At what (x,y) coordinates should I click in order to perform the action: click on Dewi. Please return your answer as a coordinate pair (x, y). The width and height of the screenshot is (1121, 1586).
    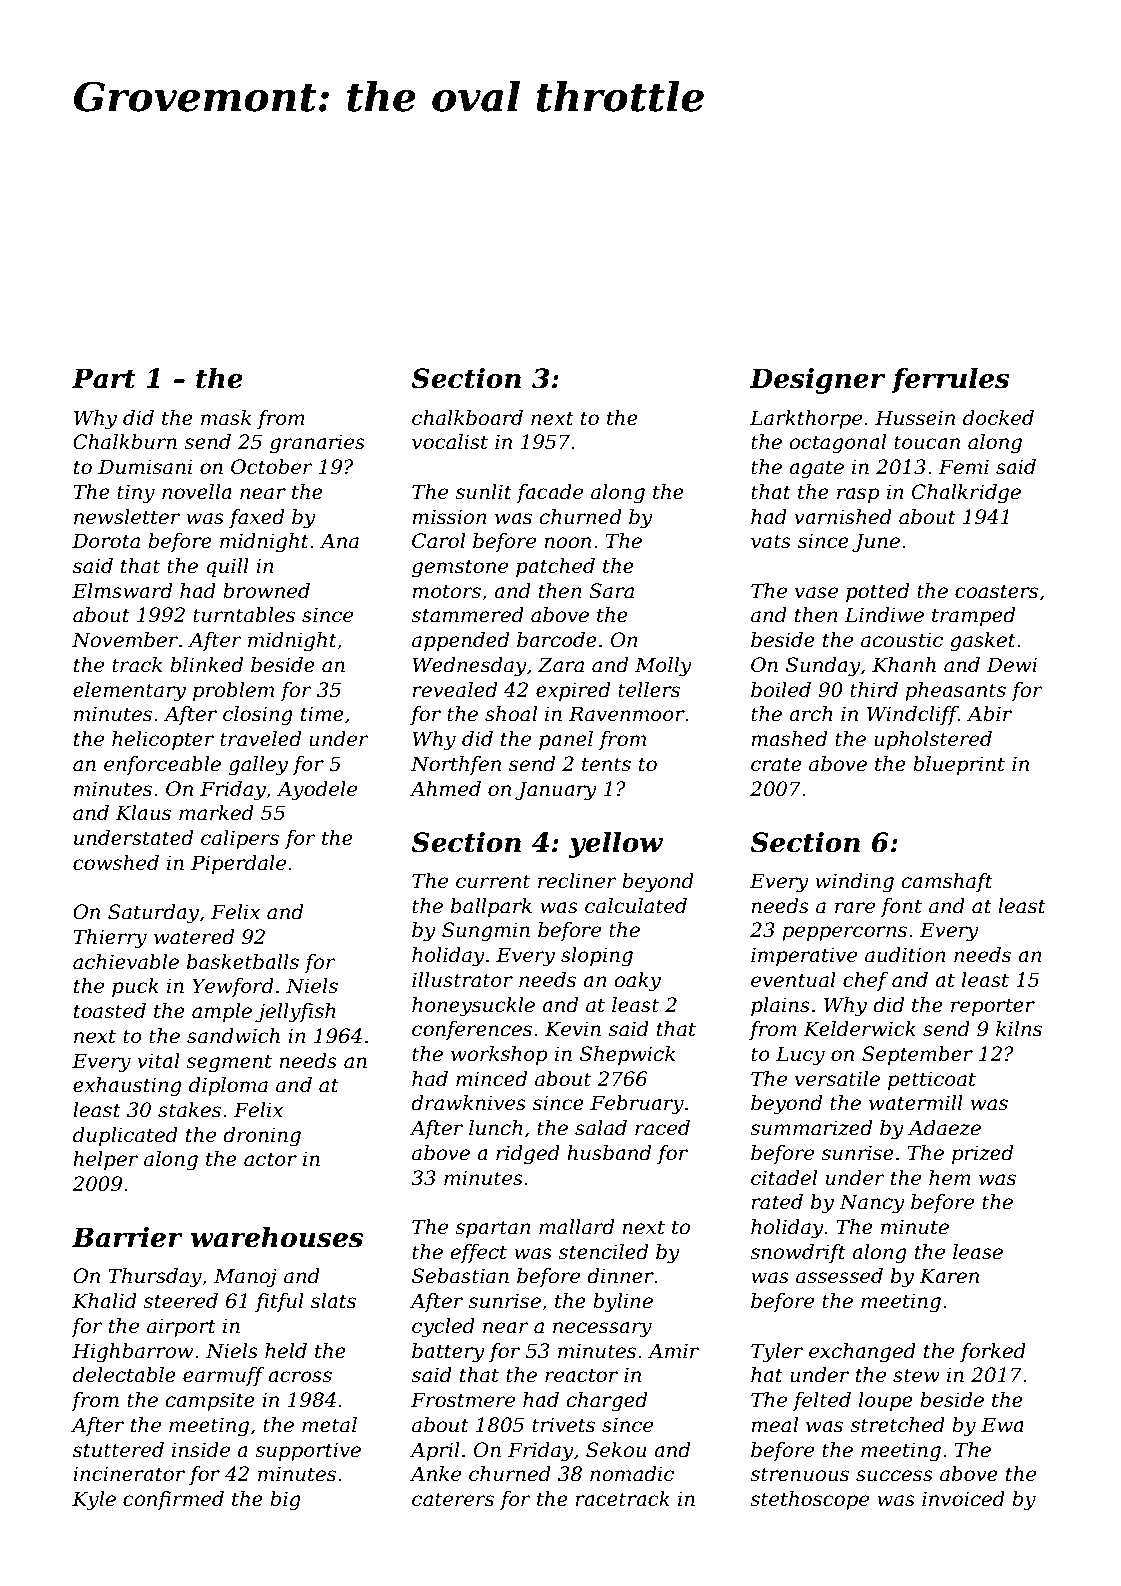
    Looking at the image, I should click on (1011, 665).
